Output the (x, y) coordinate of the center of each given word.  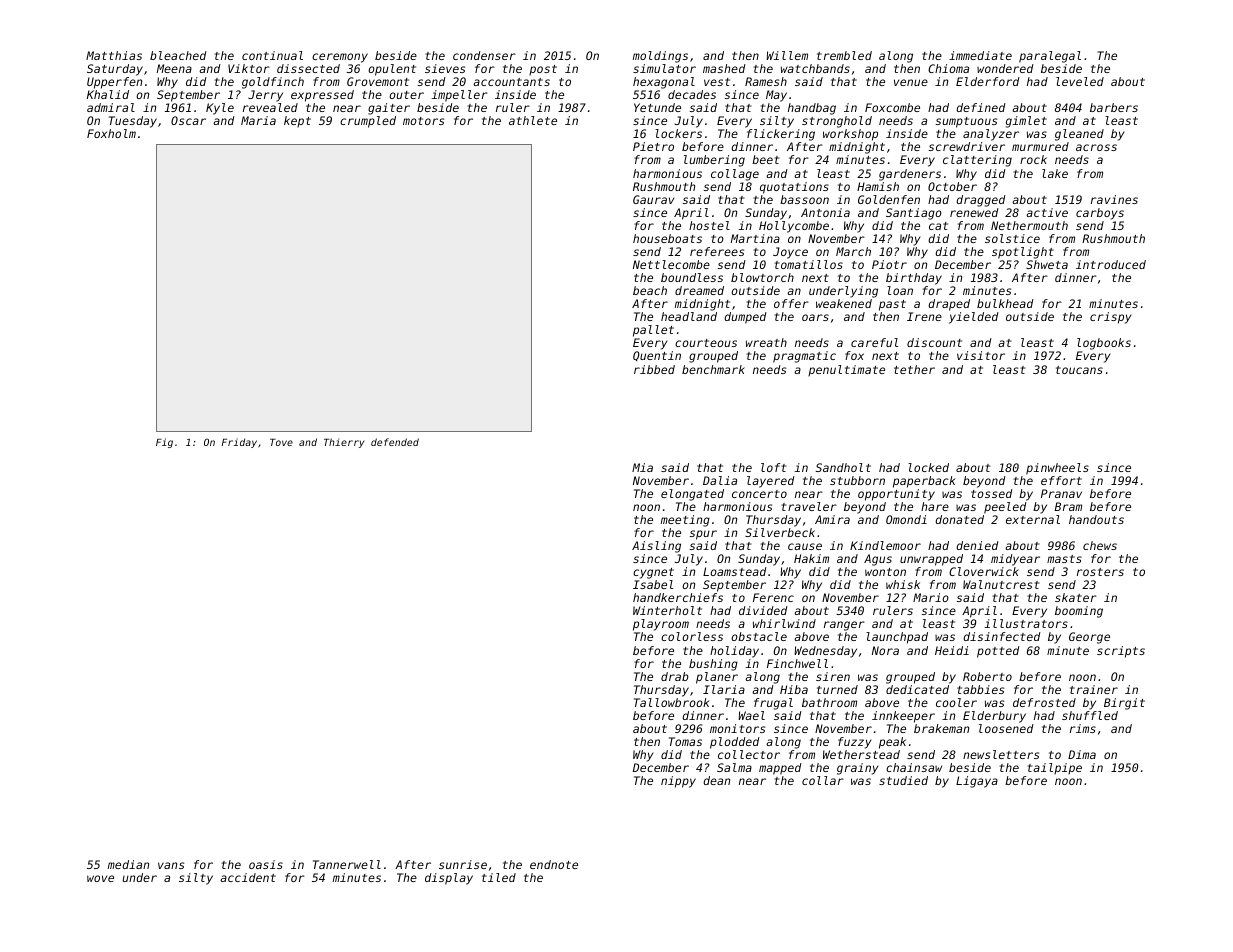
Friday (239, 443)
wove (100, 878)
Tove (281, 442)
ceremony (340, 58)
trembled (844, 55)
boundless (692, 277)
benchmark (713, 369)
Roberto (987, 676)
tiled (499, 877)
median (128, 864)
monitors (737, 728)
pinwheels (1057, 469)
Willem (787, 55)
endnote (554, 864)
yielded (974, 318)
